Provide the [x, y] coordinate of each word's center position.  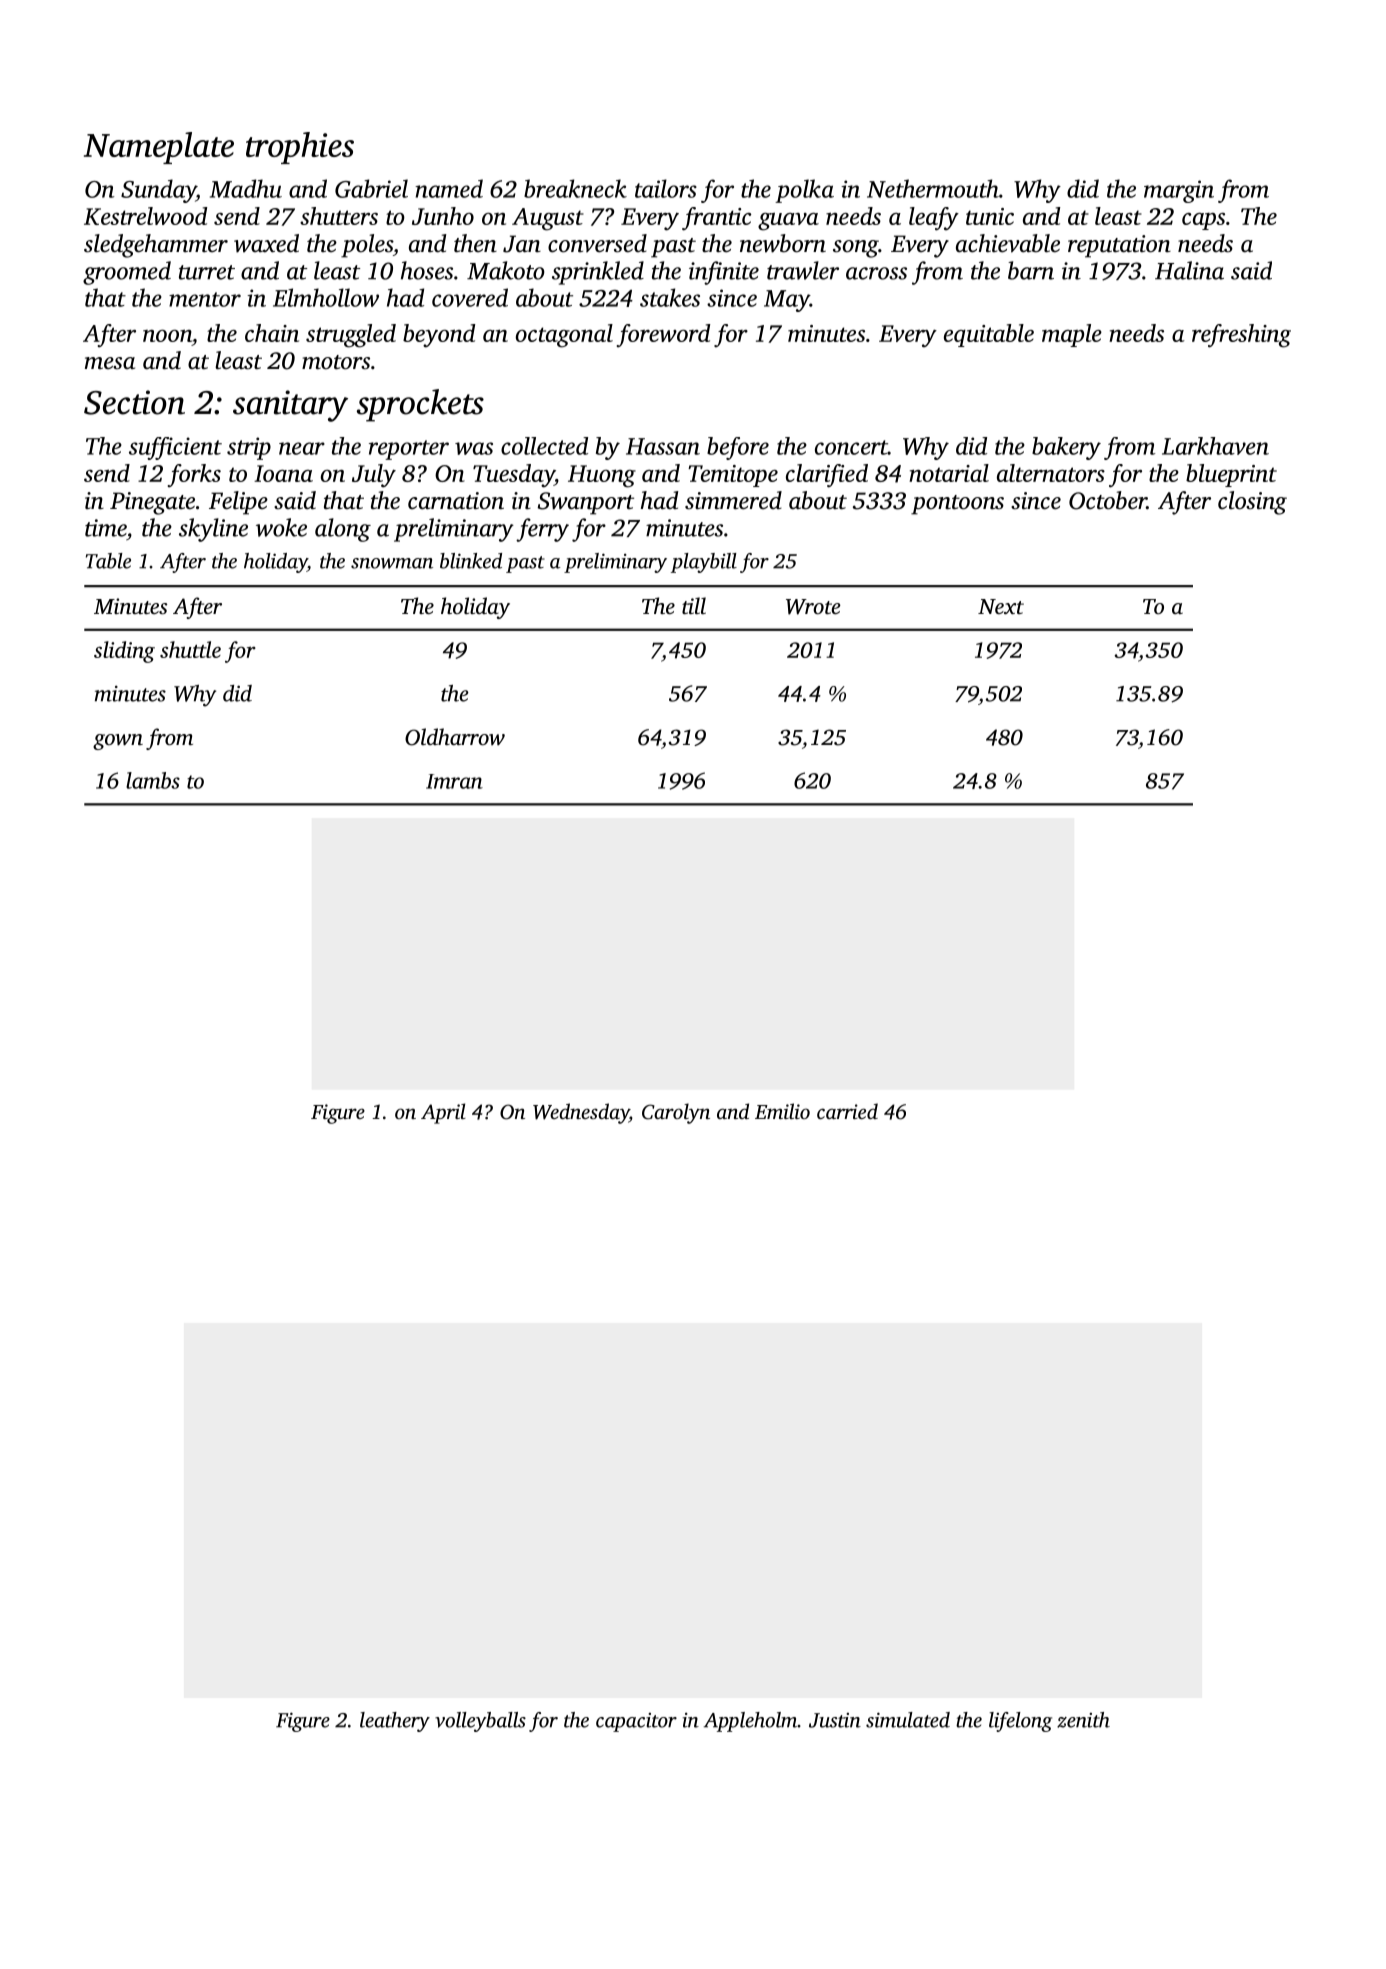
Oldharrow [455, 737]
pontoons [957, 505]
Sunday [158, 191]
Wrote [813, 607]
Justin [835, 1720]
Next [1001, 606]
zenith [1083, 1720]
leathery [395, 1722]
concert [851, 447]
